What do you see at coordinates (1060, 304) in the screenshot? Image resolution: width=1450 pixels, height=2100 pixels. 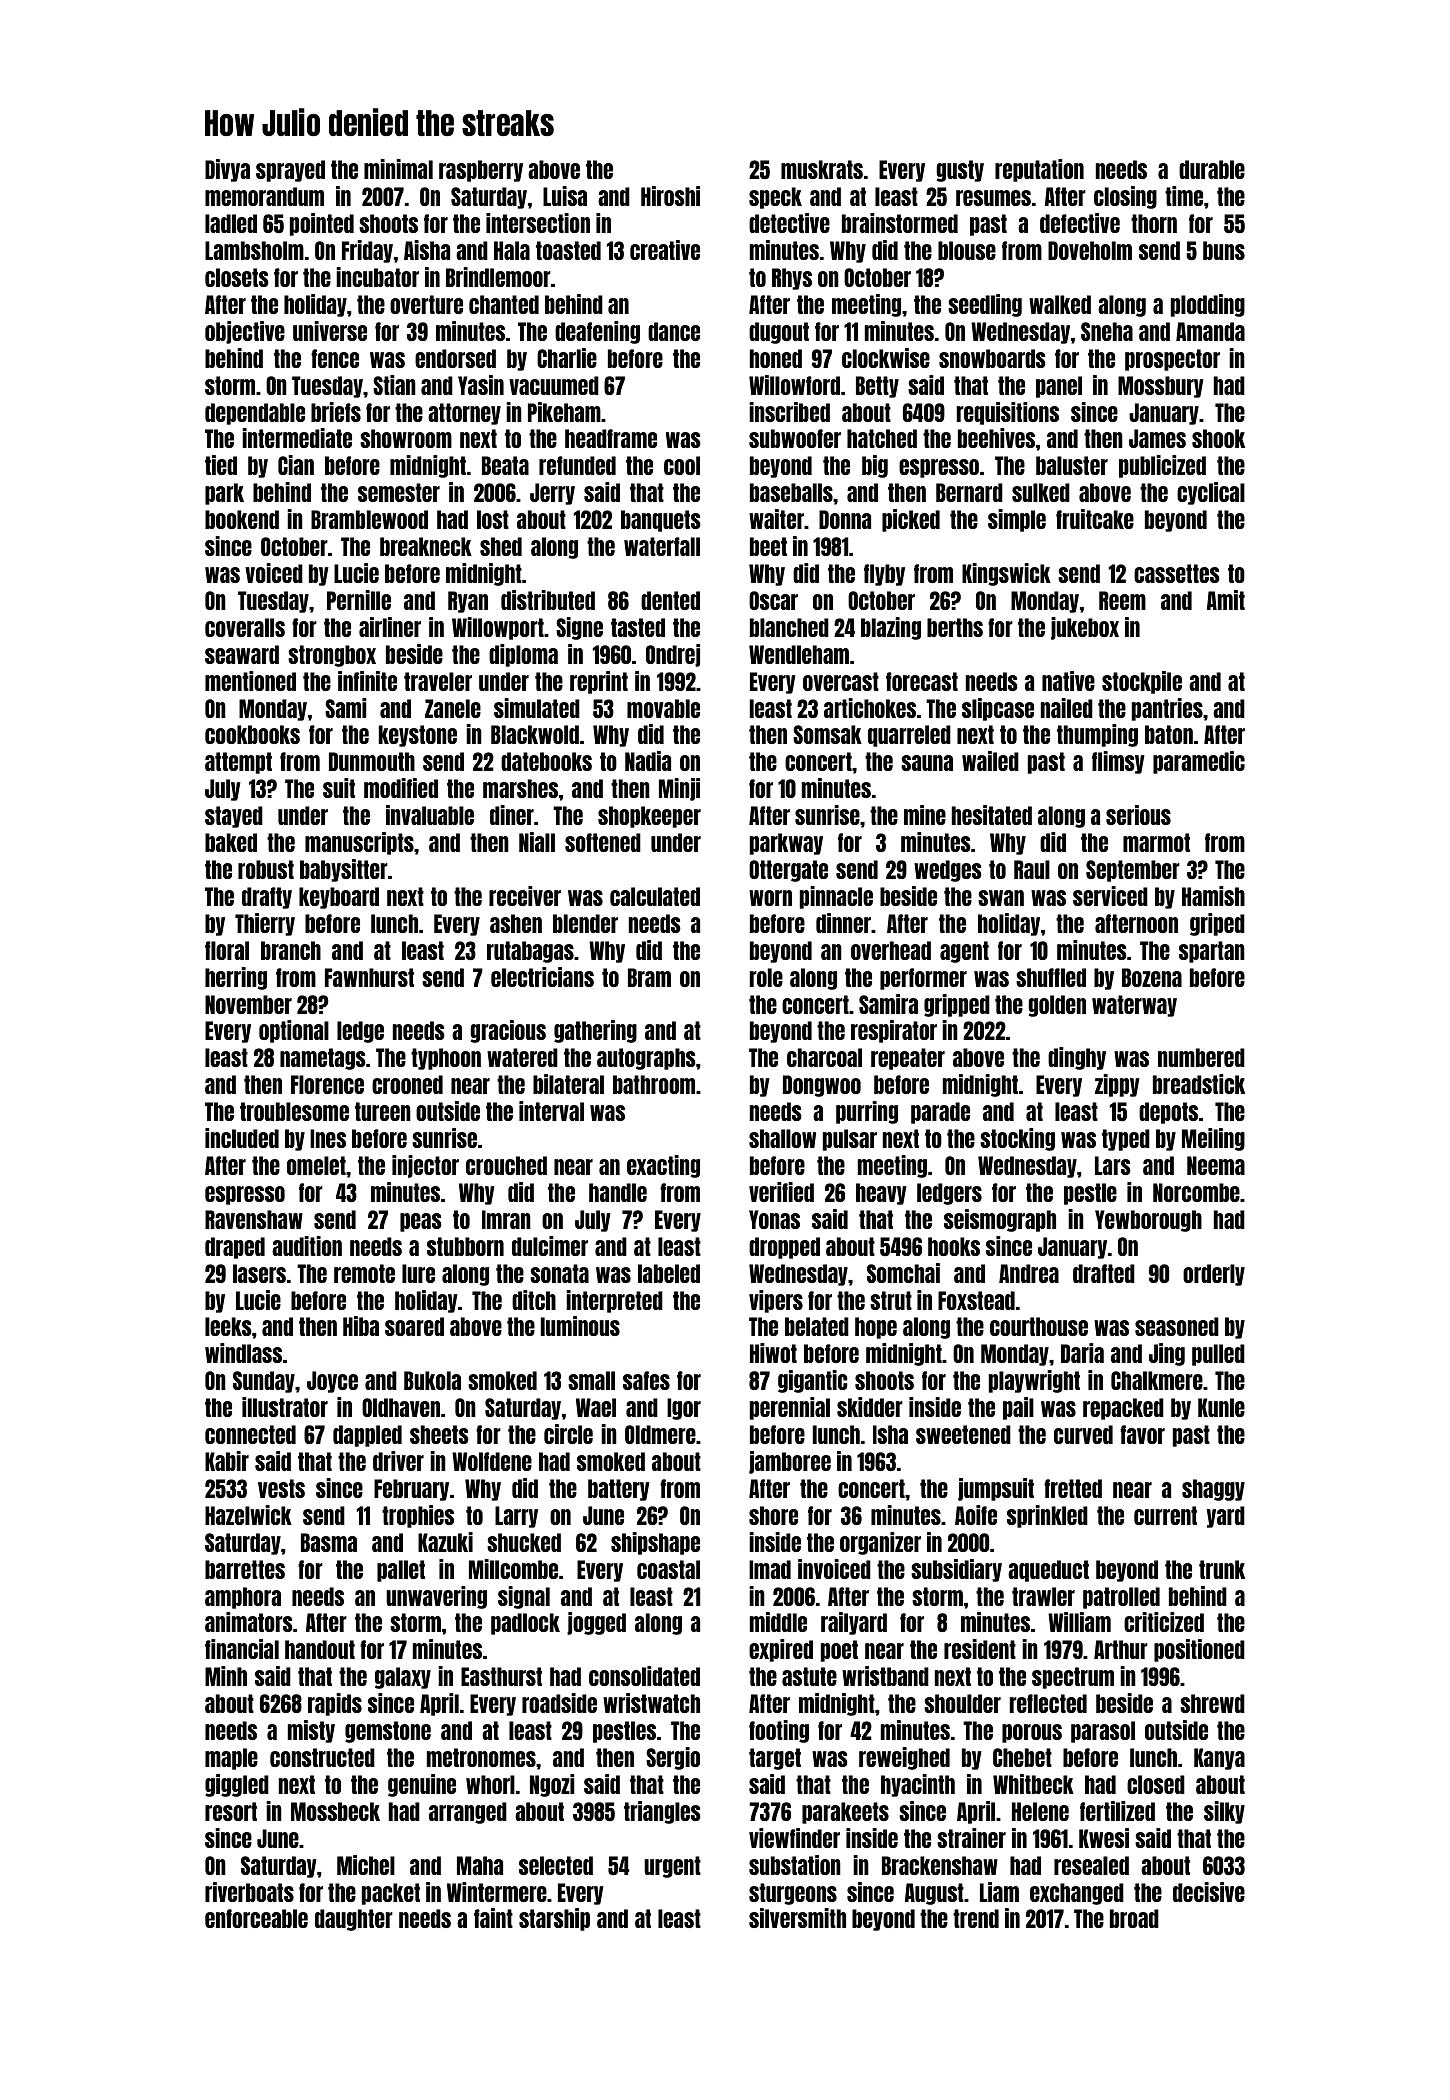 I see `walked` at bounding box center [1060, 304].
